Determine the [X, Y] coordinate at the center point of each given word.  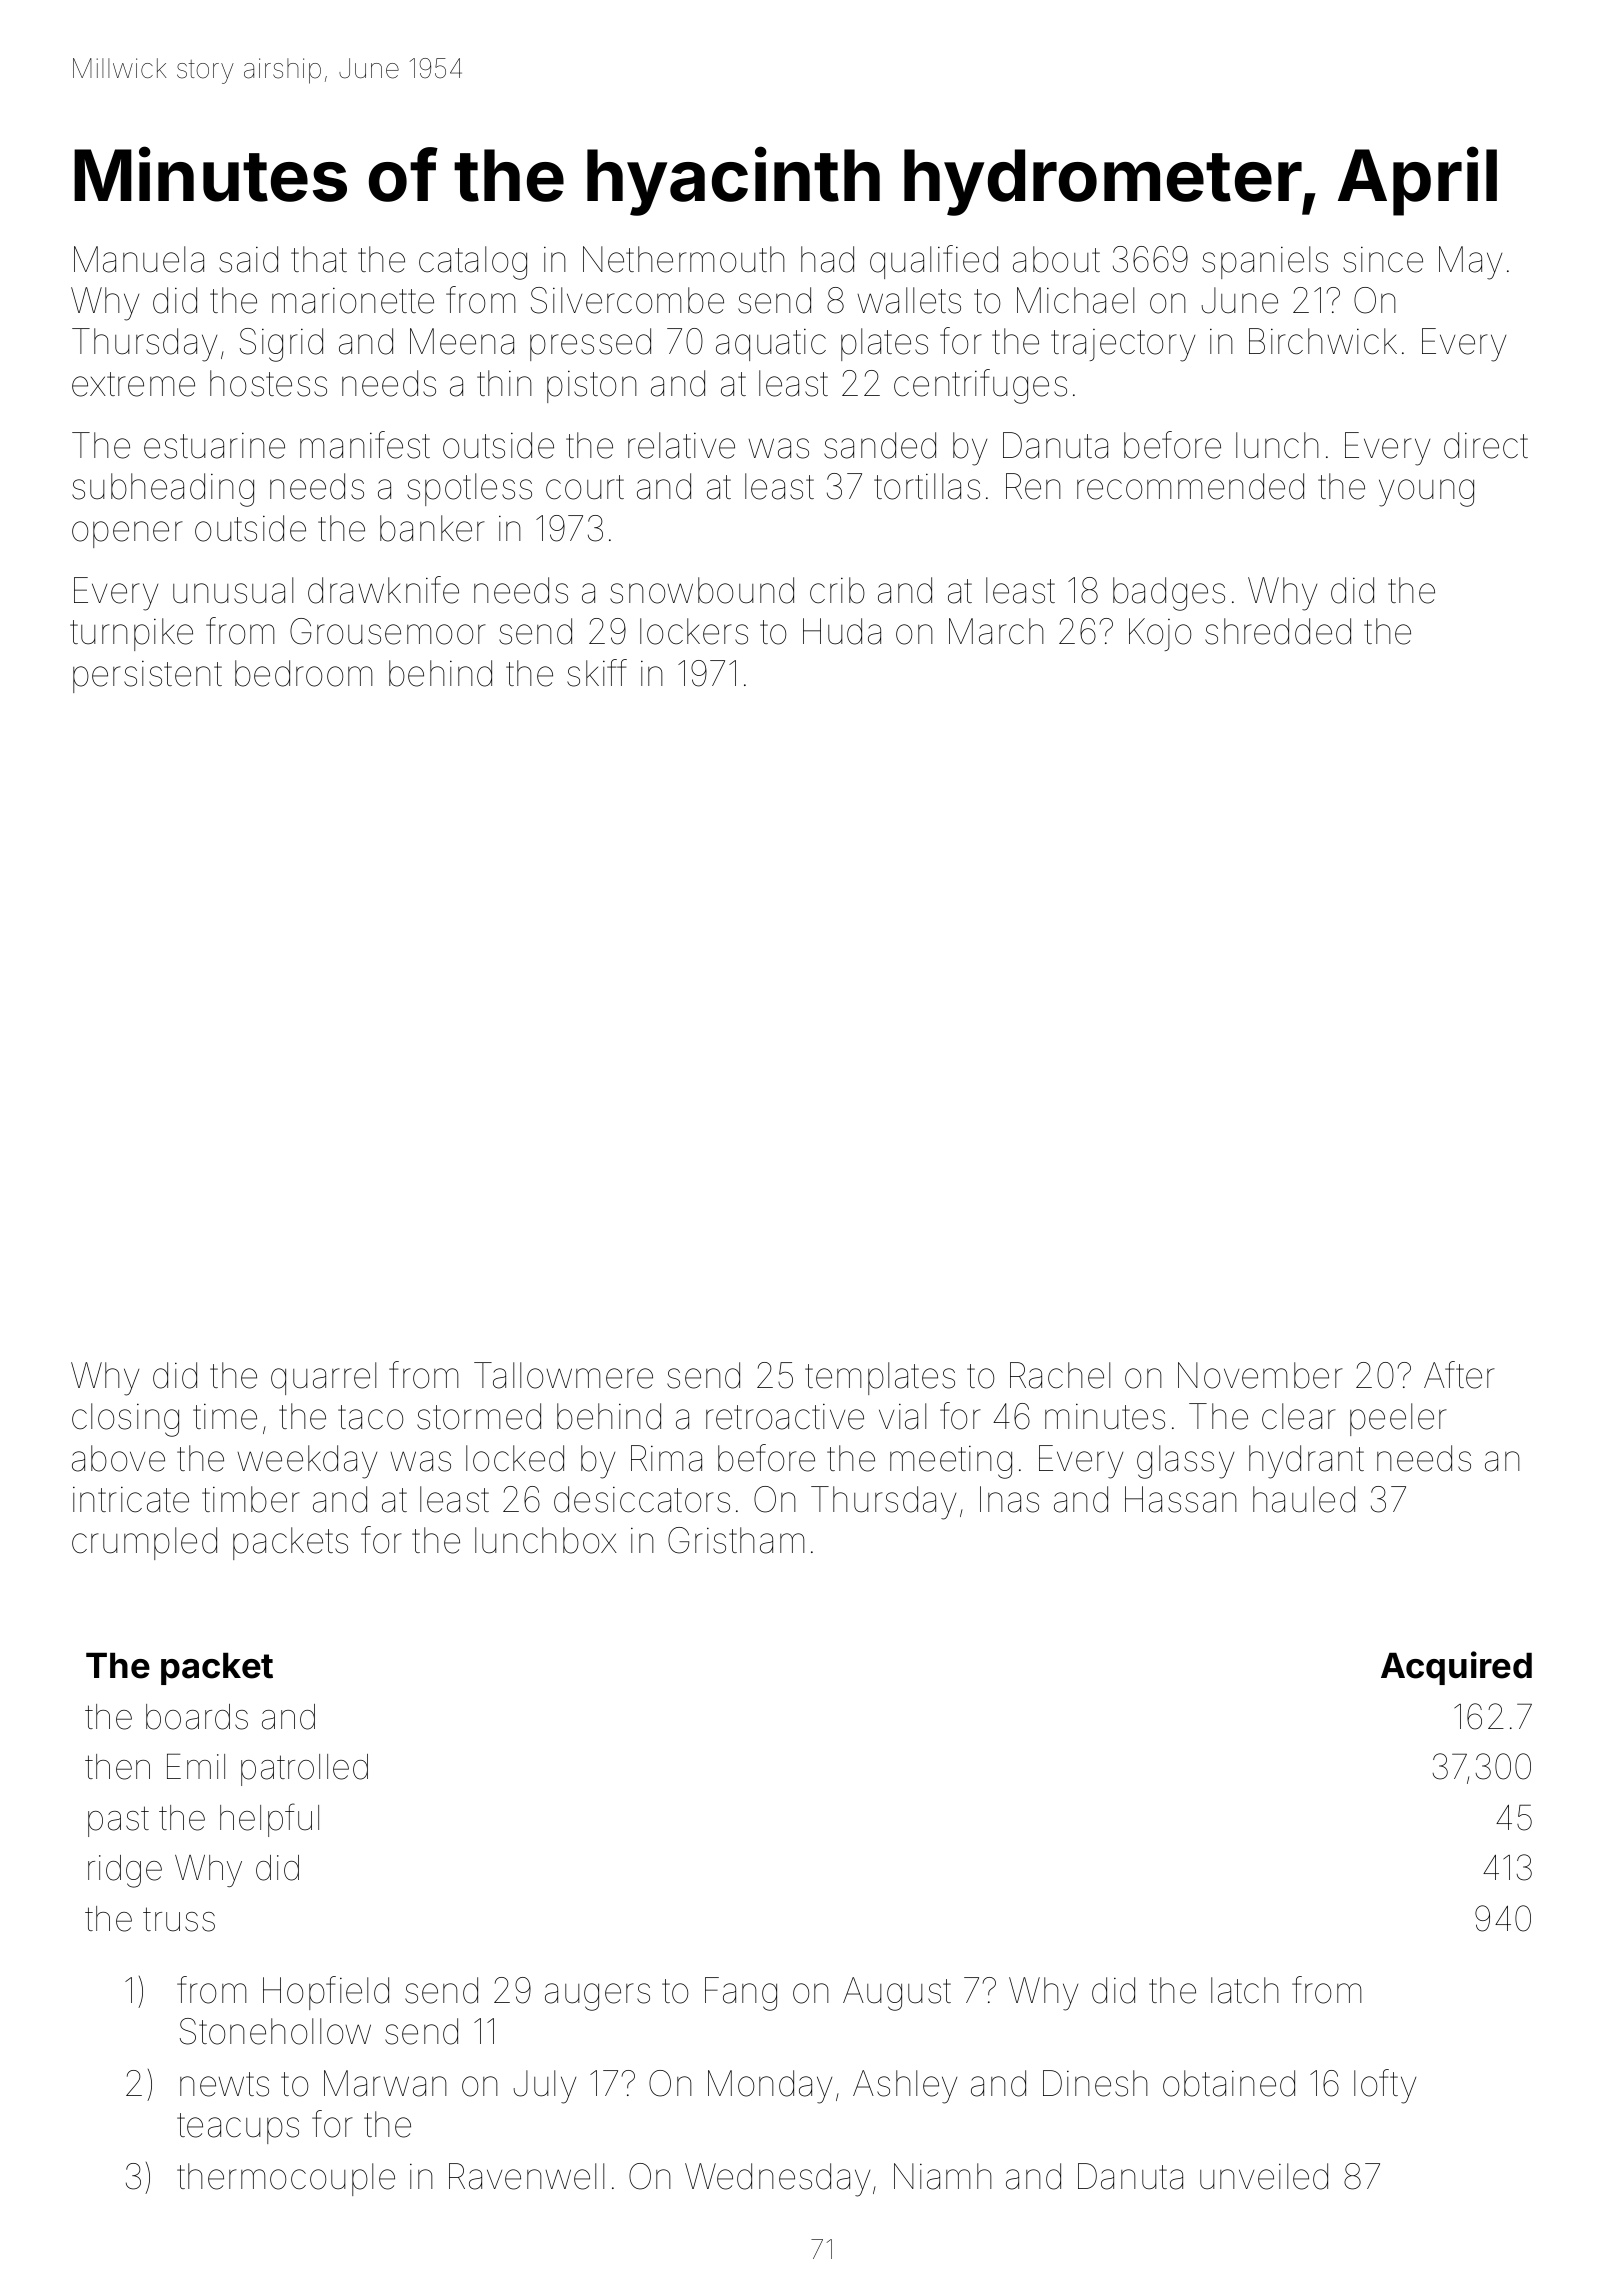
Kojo [1160, 634]
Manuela [139, 259]
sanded [880, 445]
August [897, 1994]
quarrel [323, 1378]
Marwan [385, 2083]
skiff [597, 673]
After [1459, 1375]
